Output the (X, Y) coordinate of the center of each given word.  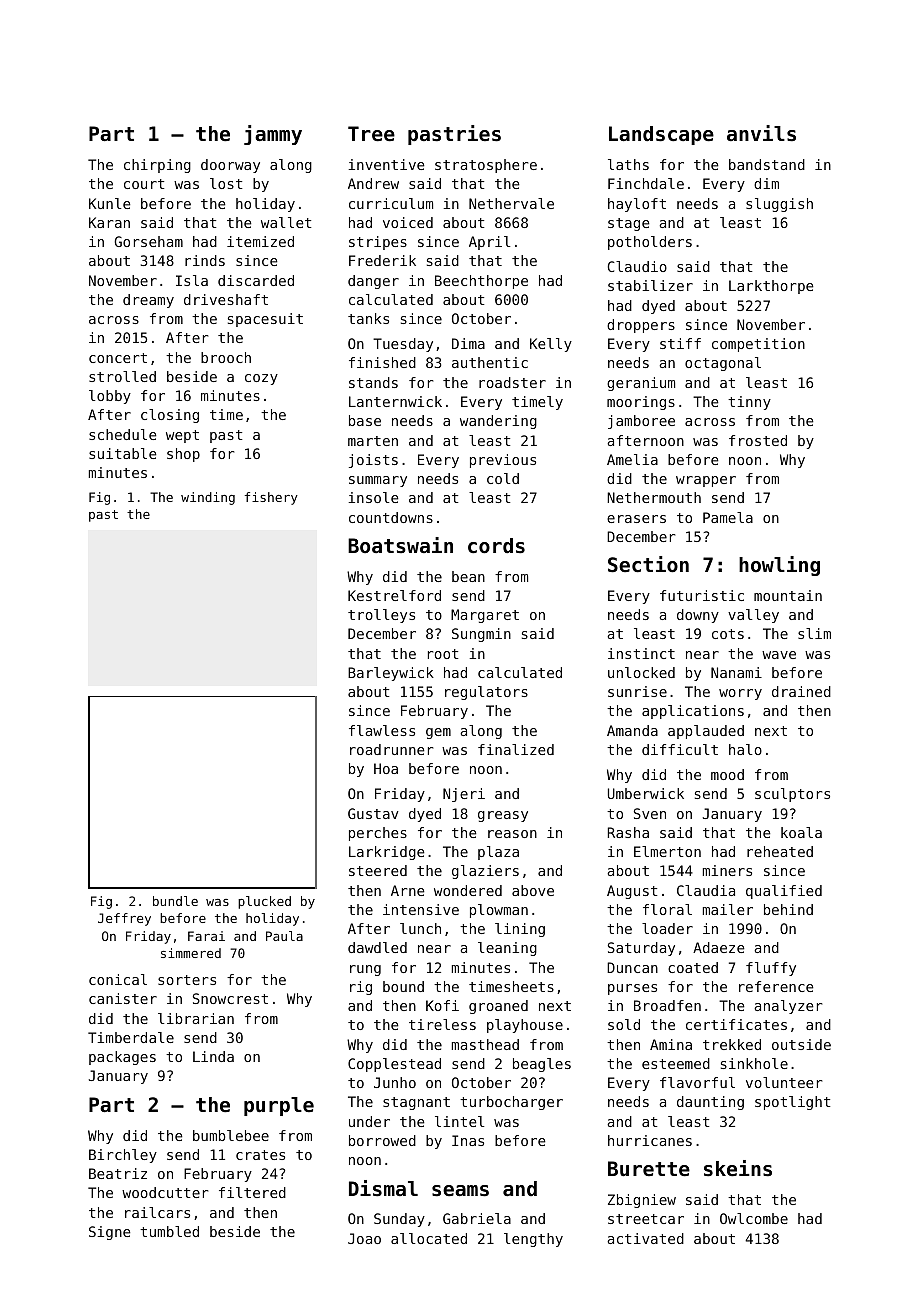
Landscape (661, 135)
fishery (271, 498)
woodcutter (165, 1192)
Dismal (383, 1188)
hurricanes (650, 1140)
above (533, 890)
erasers (636, 519)
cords (496, 546)
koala (801, 832)
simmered (191, 953)
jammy (273, 135)
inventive (386, 164)
